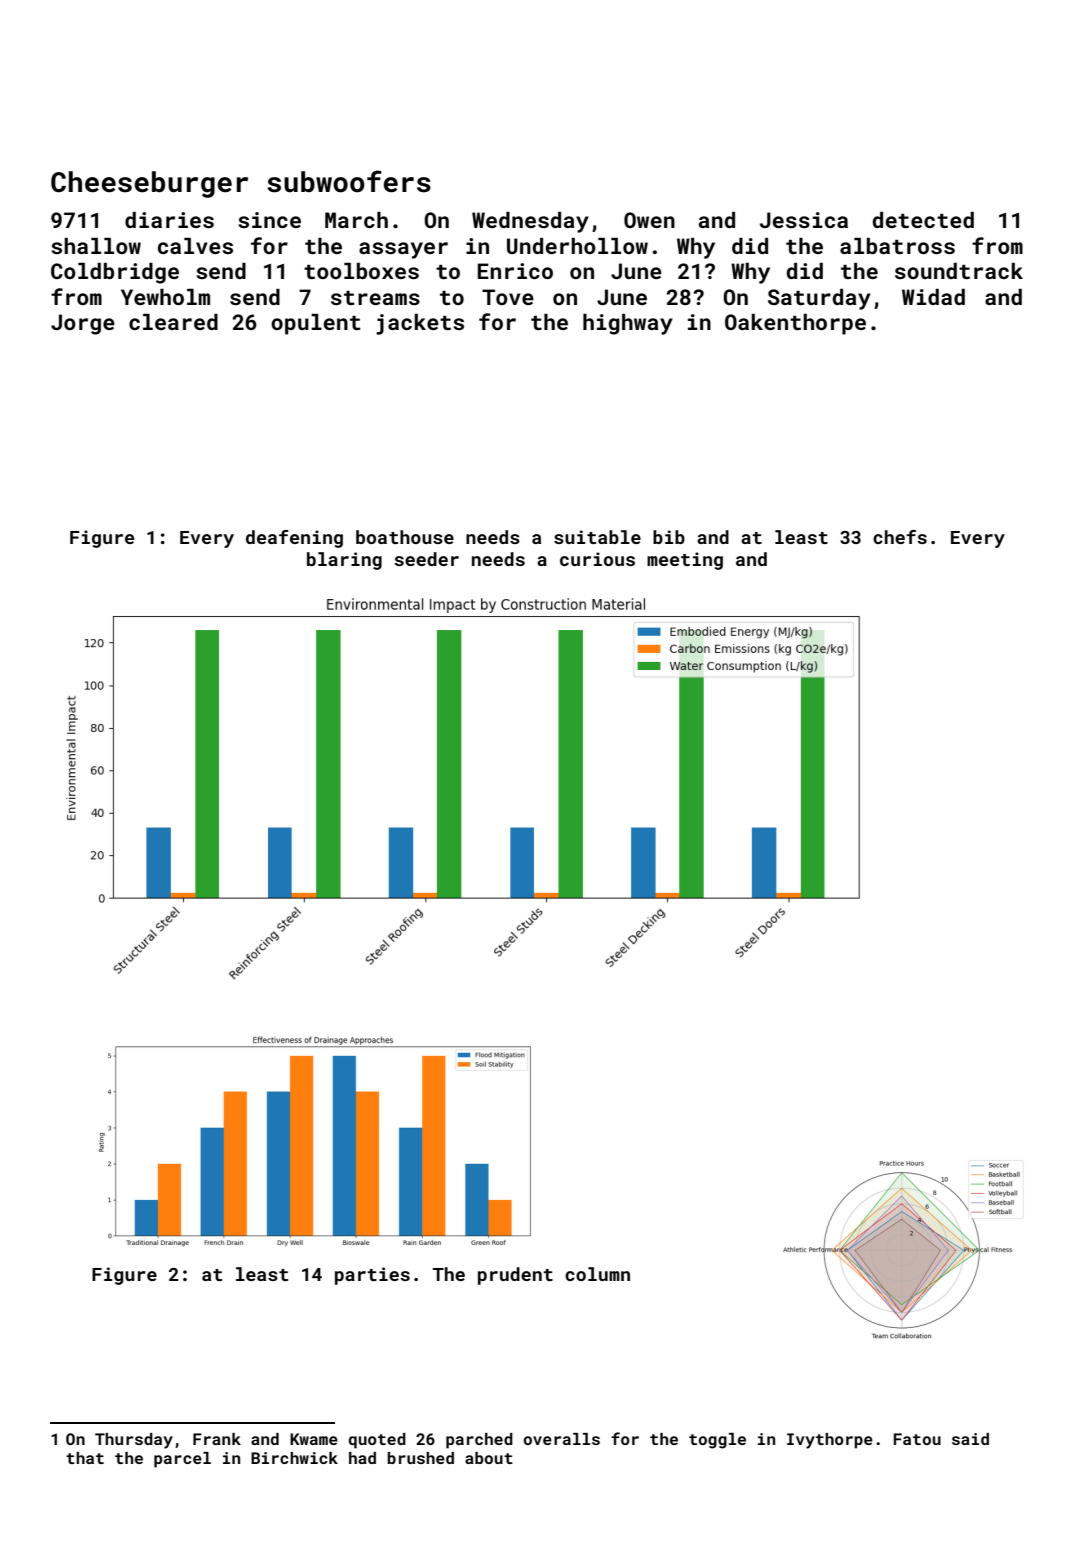 The image size is (1074, 1555). Describe the element at coordinates (479, 1441) in the screenshot. I see `parched` at that location.
